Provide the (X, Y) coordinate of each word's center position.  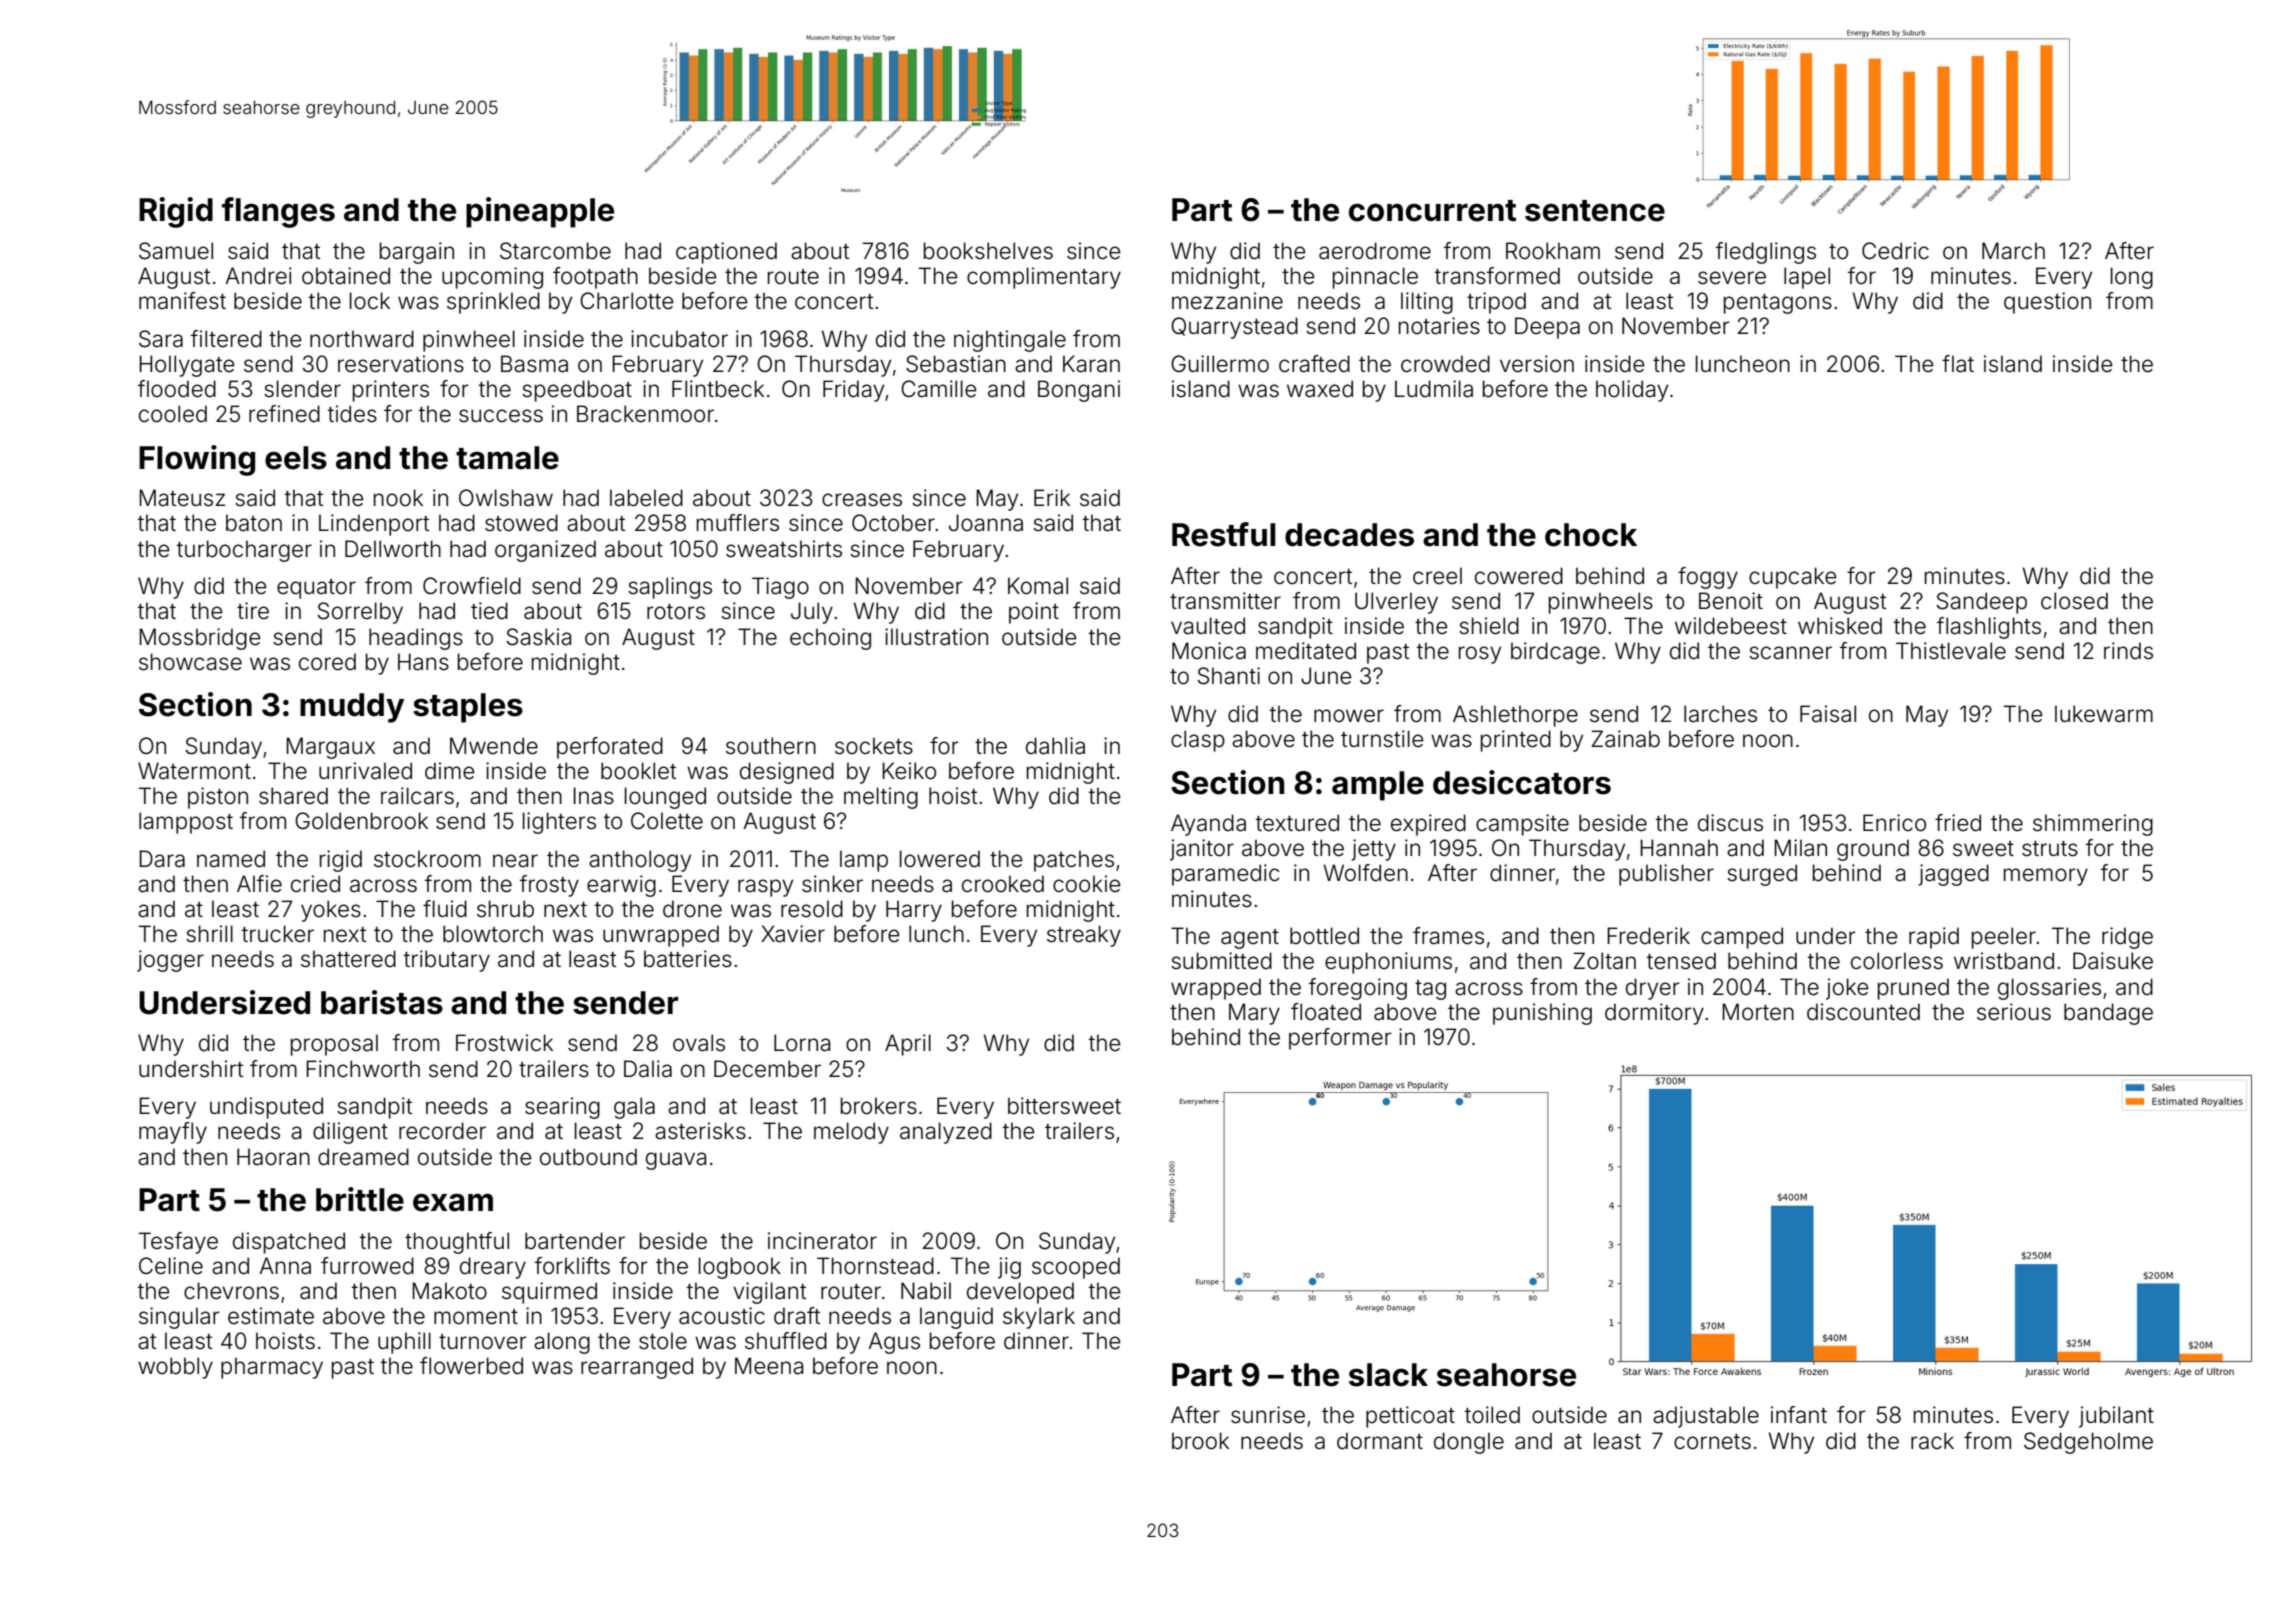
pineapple (540, 212)
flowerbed (471, 1366)
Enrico (1894, 823)
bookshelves (988, 251)
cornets (1712, 1442)
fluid (445, 909)
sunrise (1268, 1415)
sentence (1595, 211)
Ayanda (1208, 825)
